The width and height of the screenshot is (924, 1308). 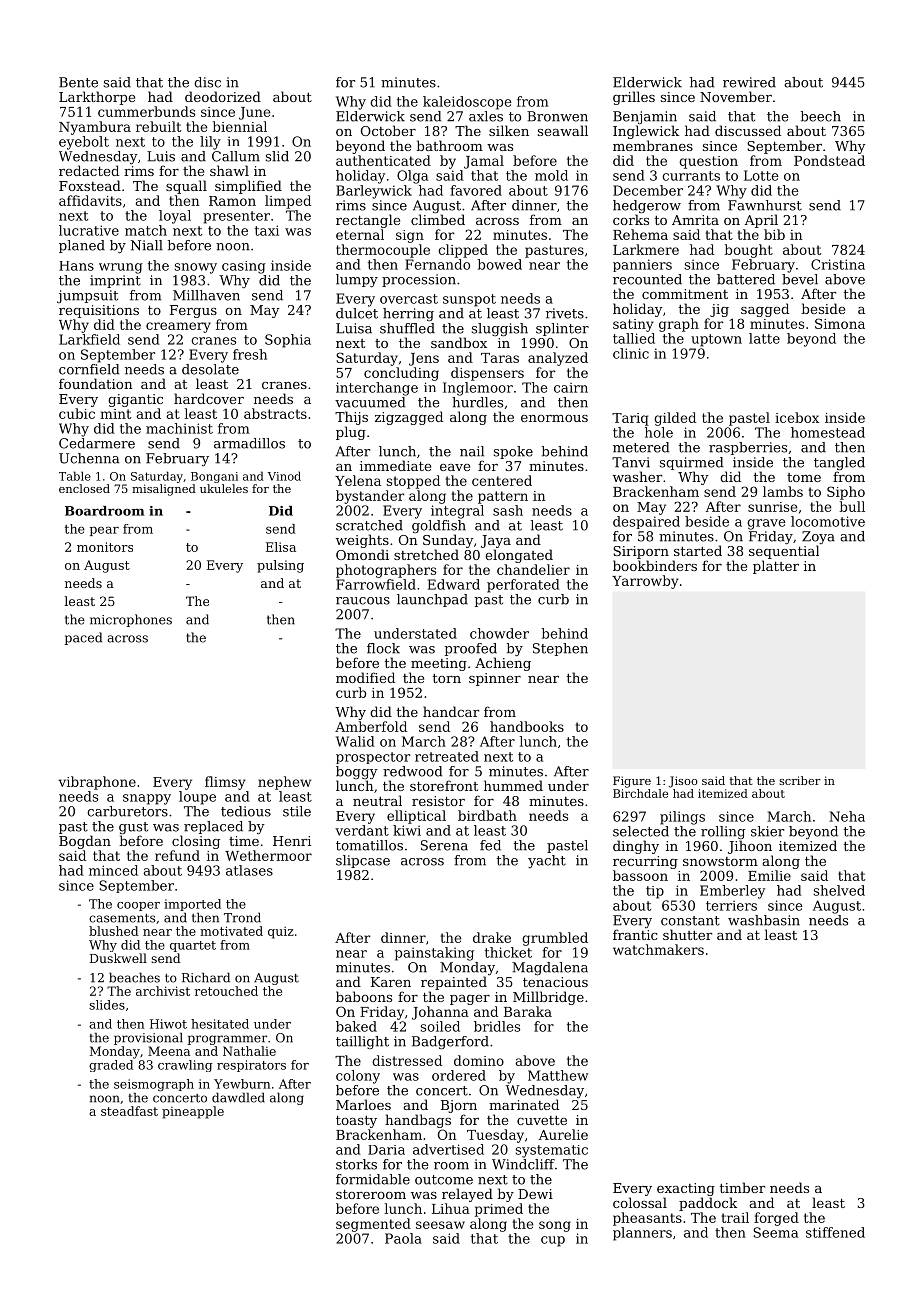 What do you see at coordinates (179, 428) in the screenshot?
I see `machinist` at bounding box center [179, 428].
